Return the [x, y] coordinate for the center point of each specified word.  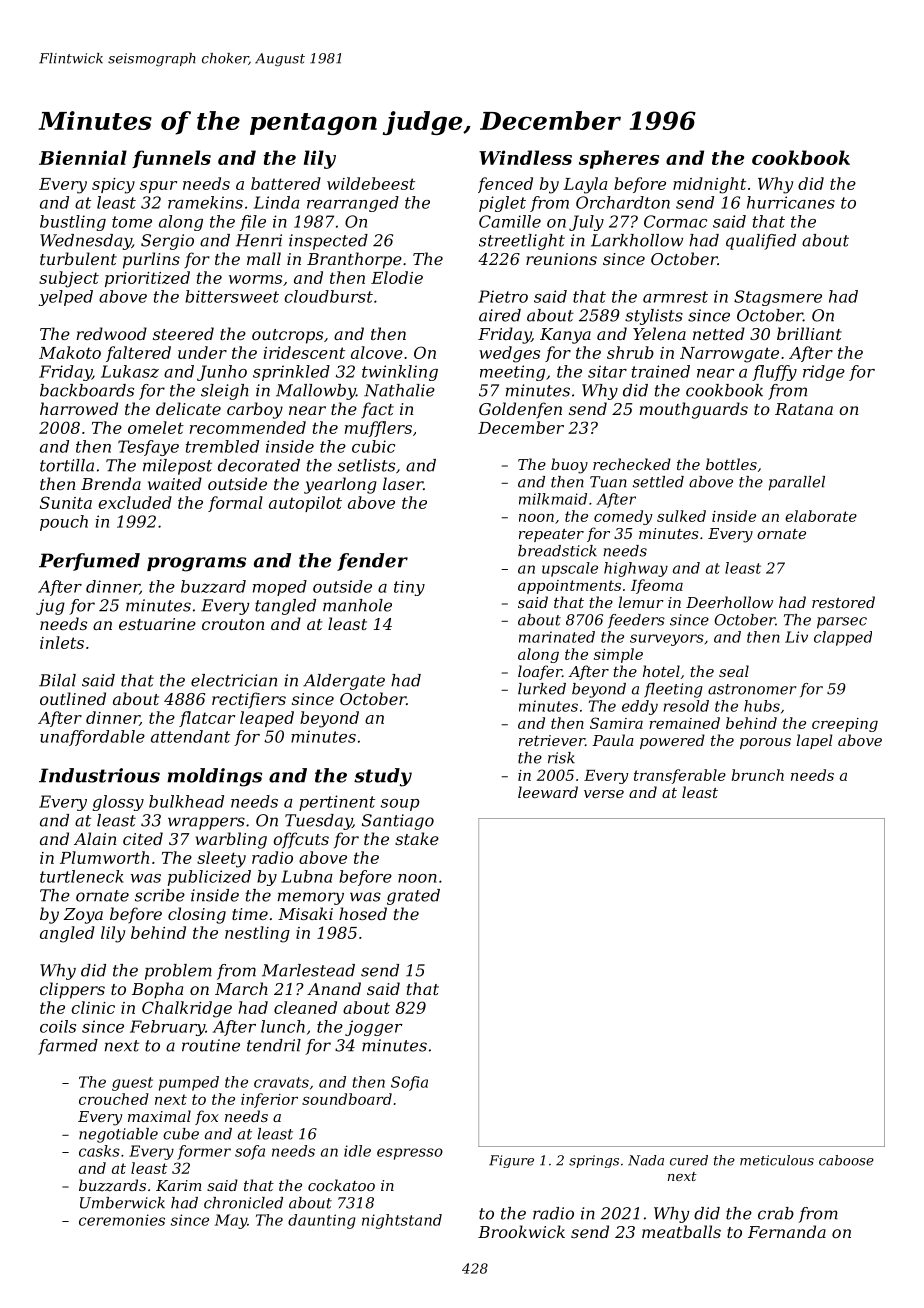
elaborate [821, 516]
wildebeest [371, 183]
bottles [731, 464]
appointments [569, 587]
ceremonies [122, 1220]
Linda [277, 202]
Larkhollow [637, 240]
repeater [551, 535]
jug [50, 607]
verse [604, 794]
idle [357, 1151]
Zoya [83, 916]
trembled [222, 446]
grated [413, 897]
